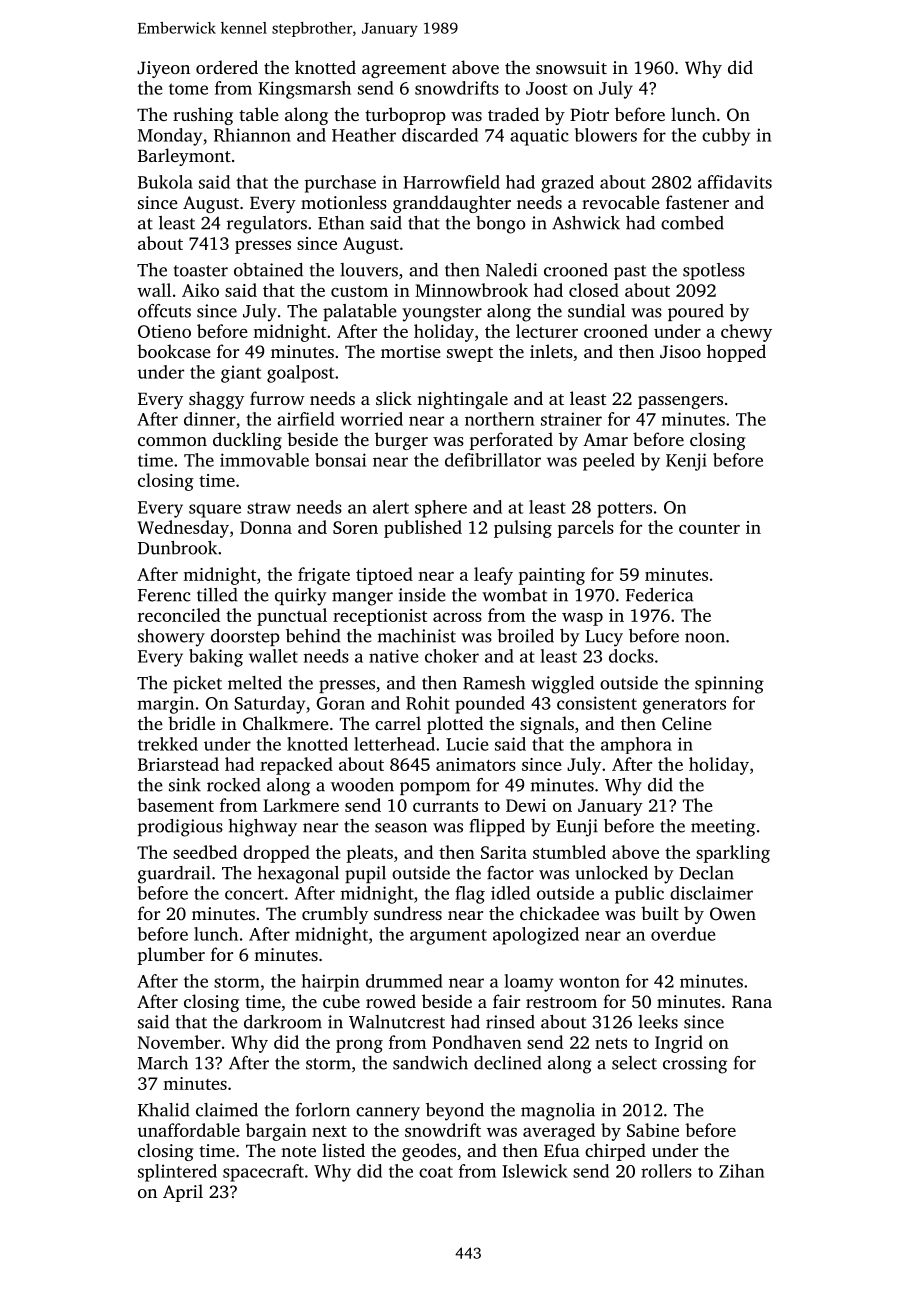 The height and width of the image is (1293, 910). What do you see at coordinates (408, 913) in the image?
I see `sundress` at bounding box center [408, 913].
